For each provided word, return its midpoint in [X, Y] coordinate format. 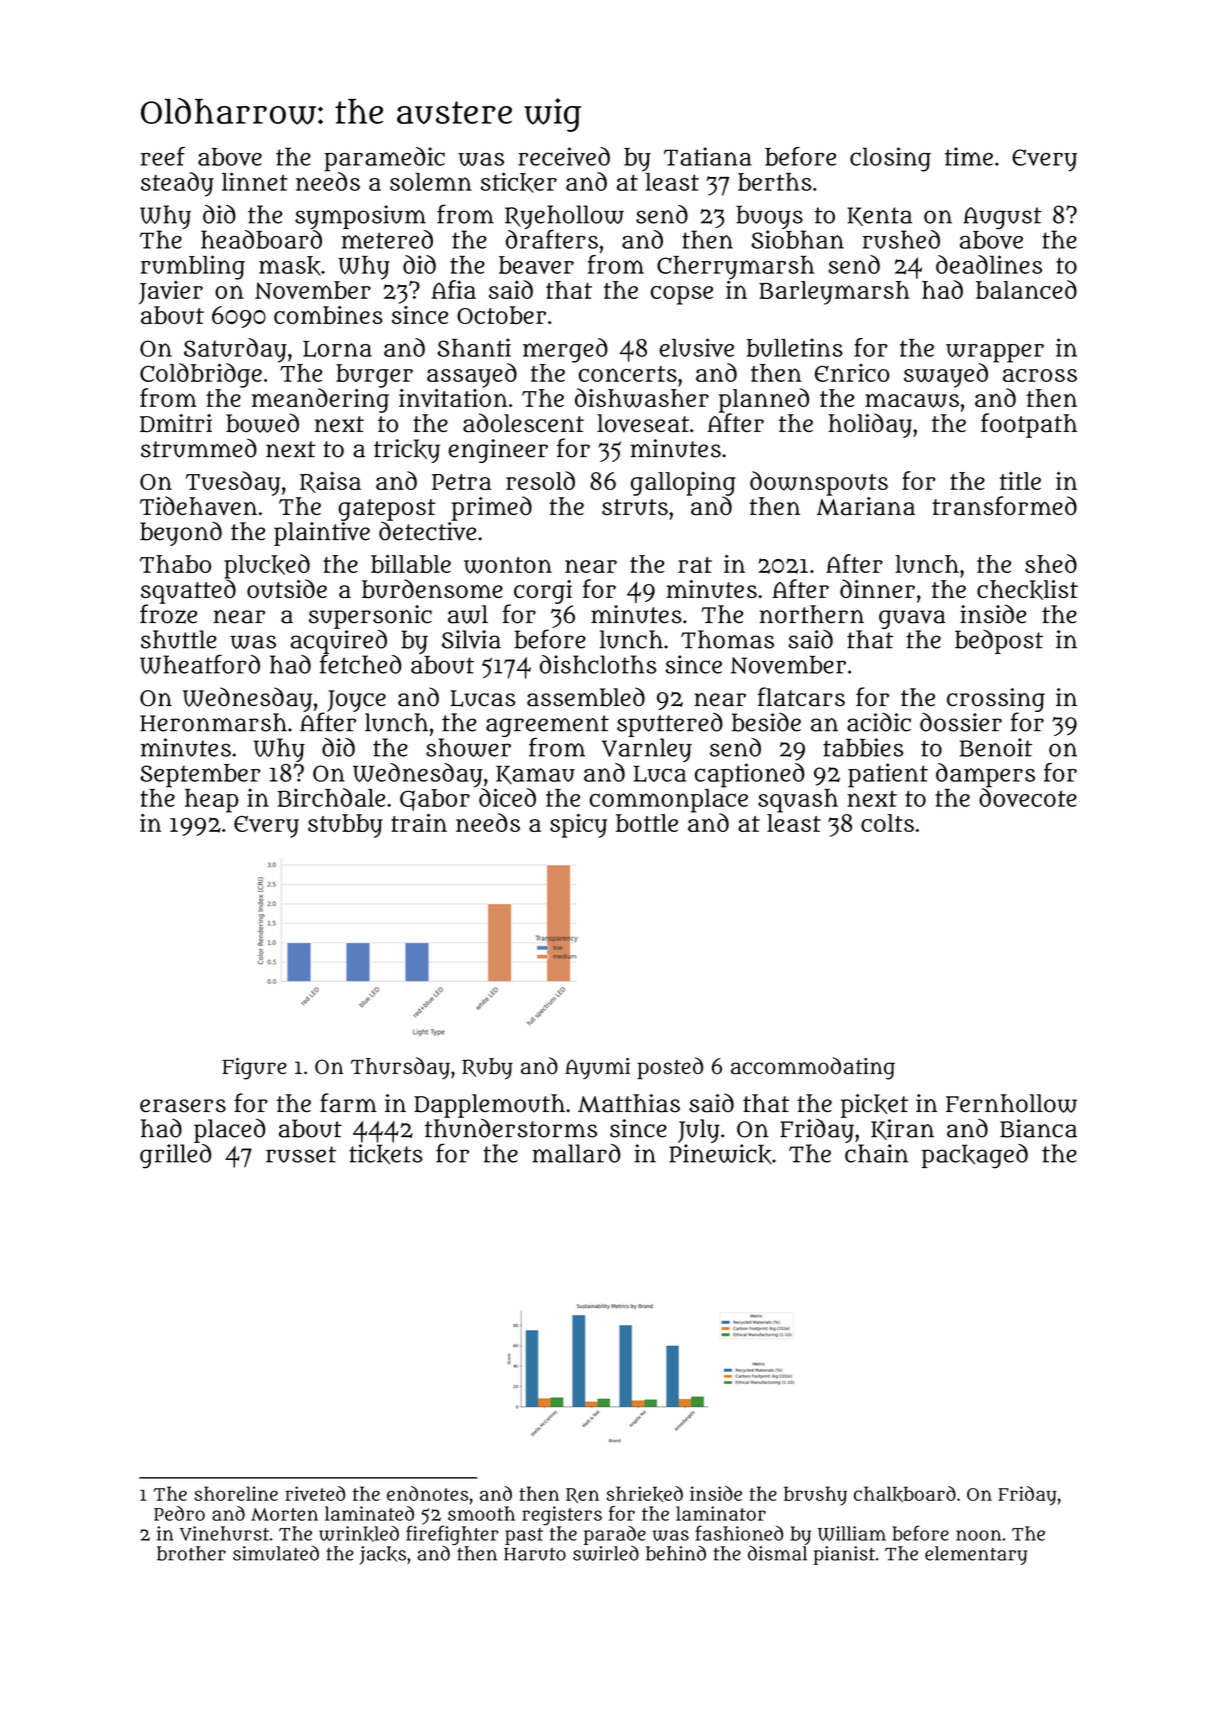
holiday [870, 425]
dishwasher [642, 398]
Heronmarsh [213, 722]
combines [328, 315]
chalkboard [905, 1494]
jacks [382, 1555]
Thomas [727, 639]
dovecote [1028, 797]
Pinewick [720, 1154]
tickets [386, 1154]
